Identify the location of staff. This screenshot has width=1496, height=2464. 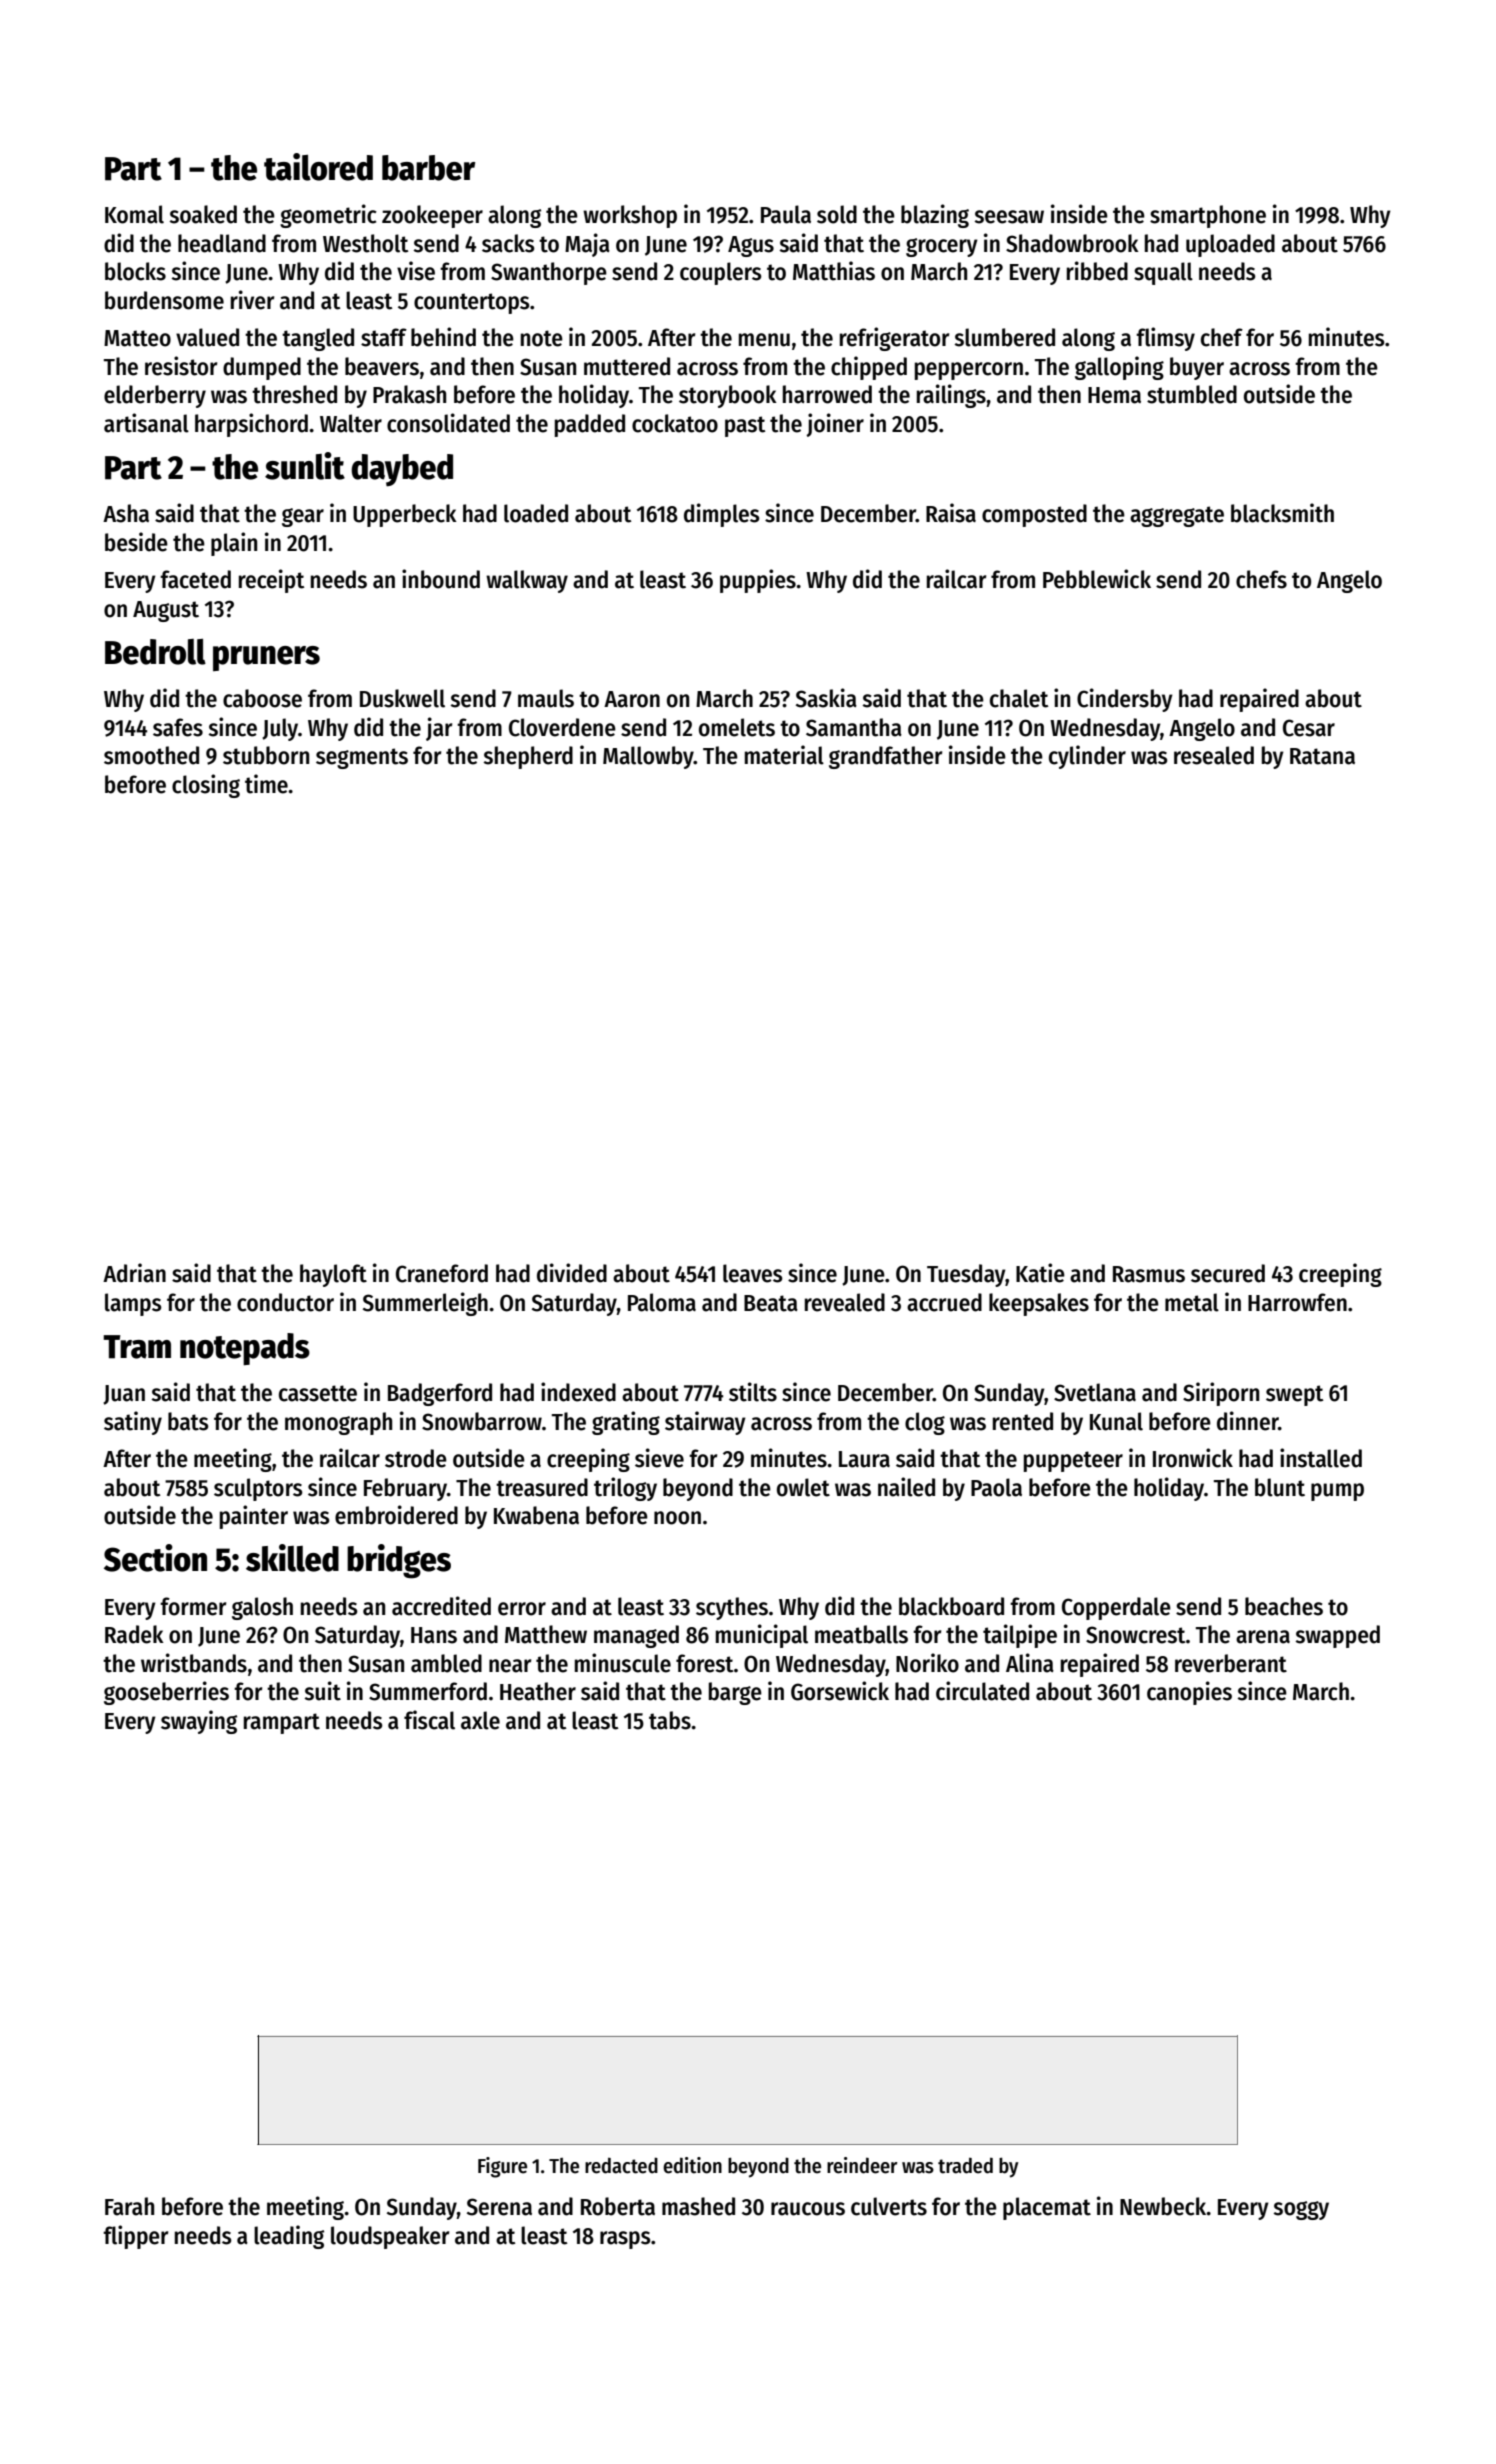
(384, 337).
